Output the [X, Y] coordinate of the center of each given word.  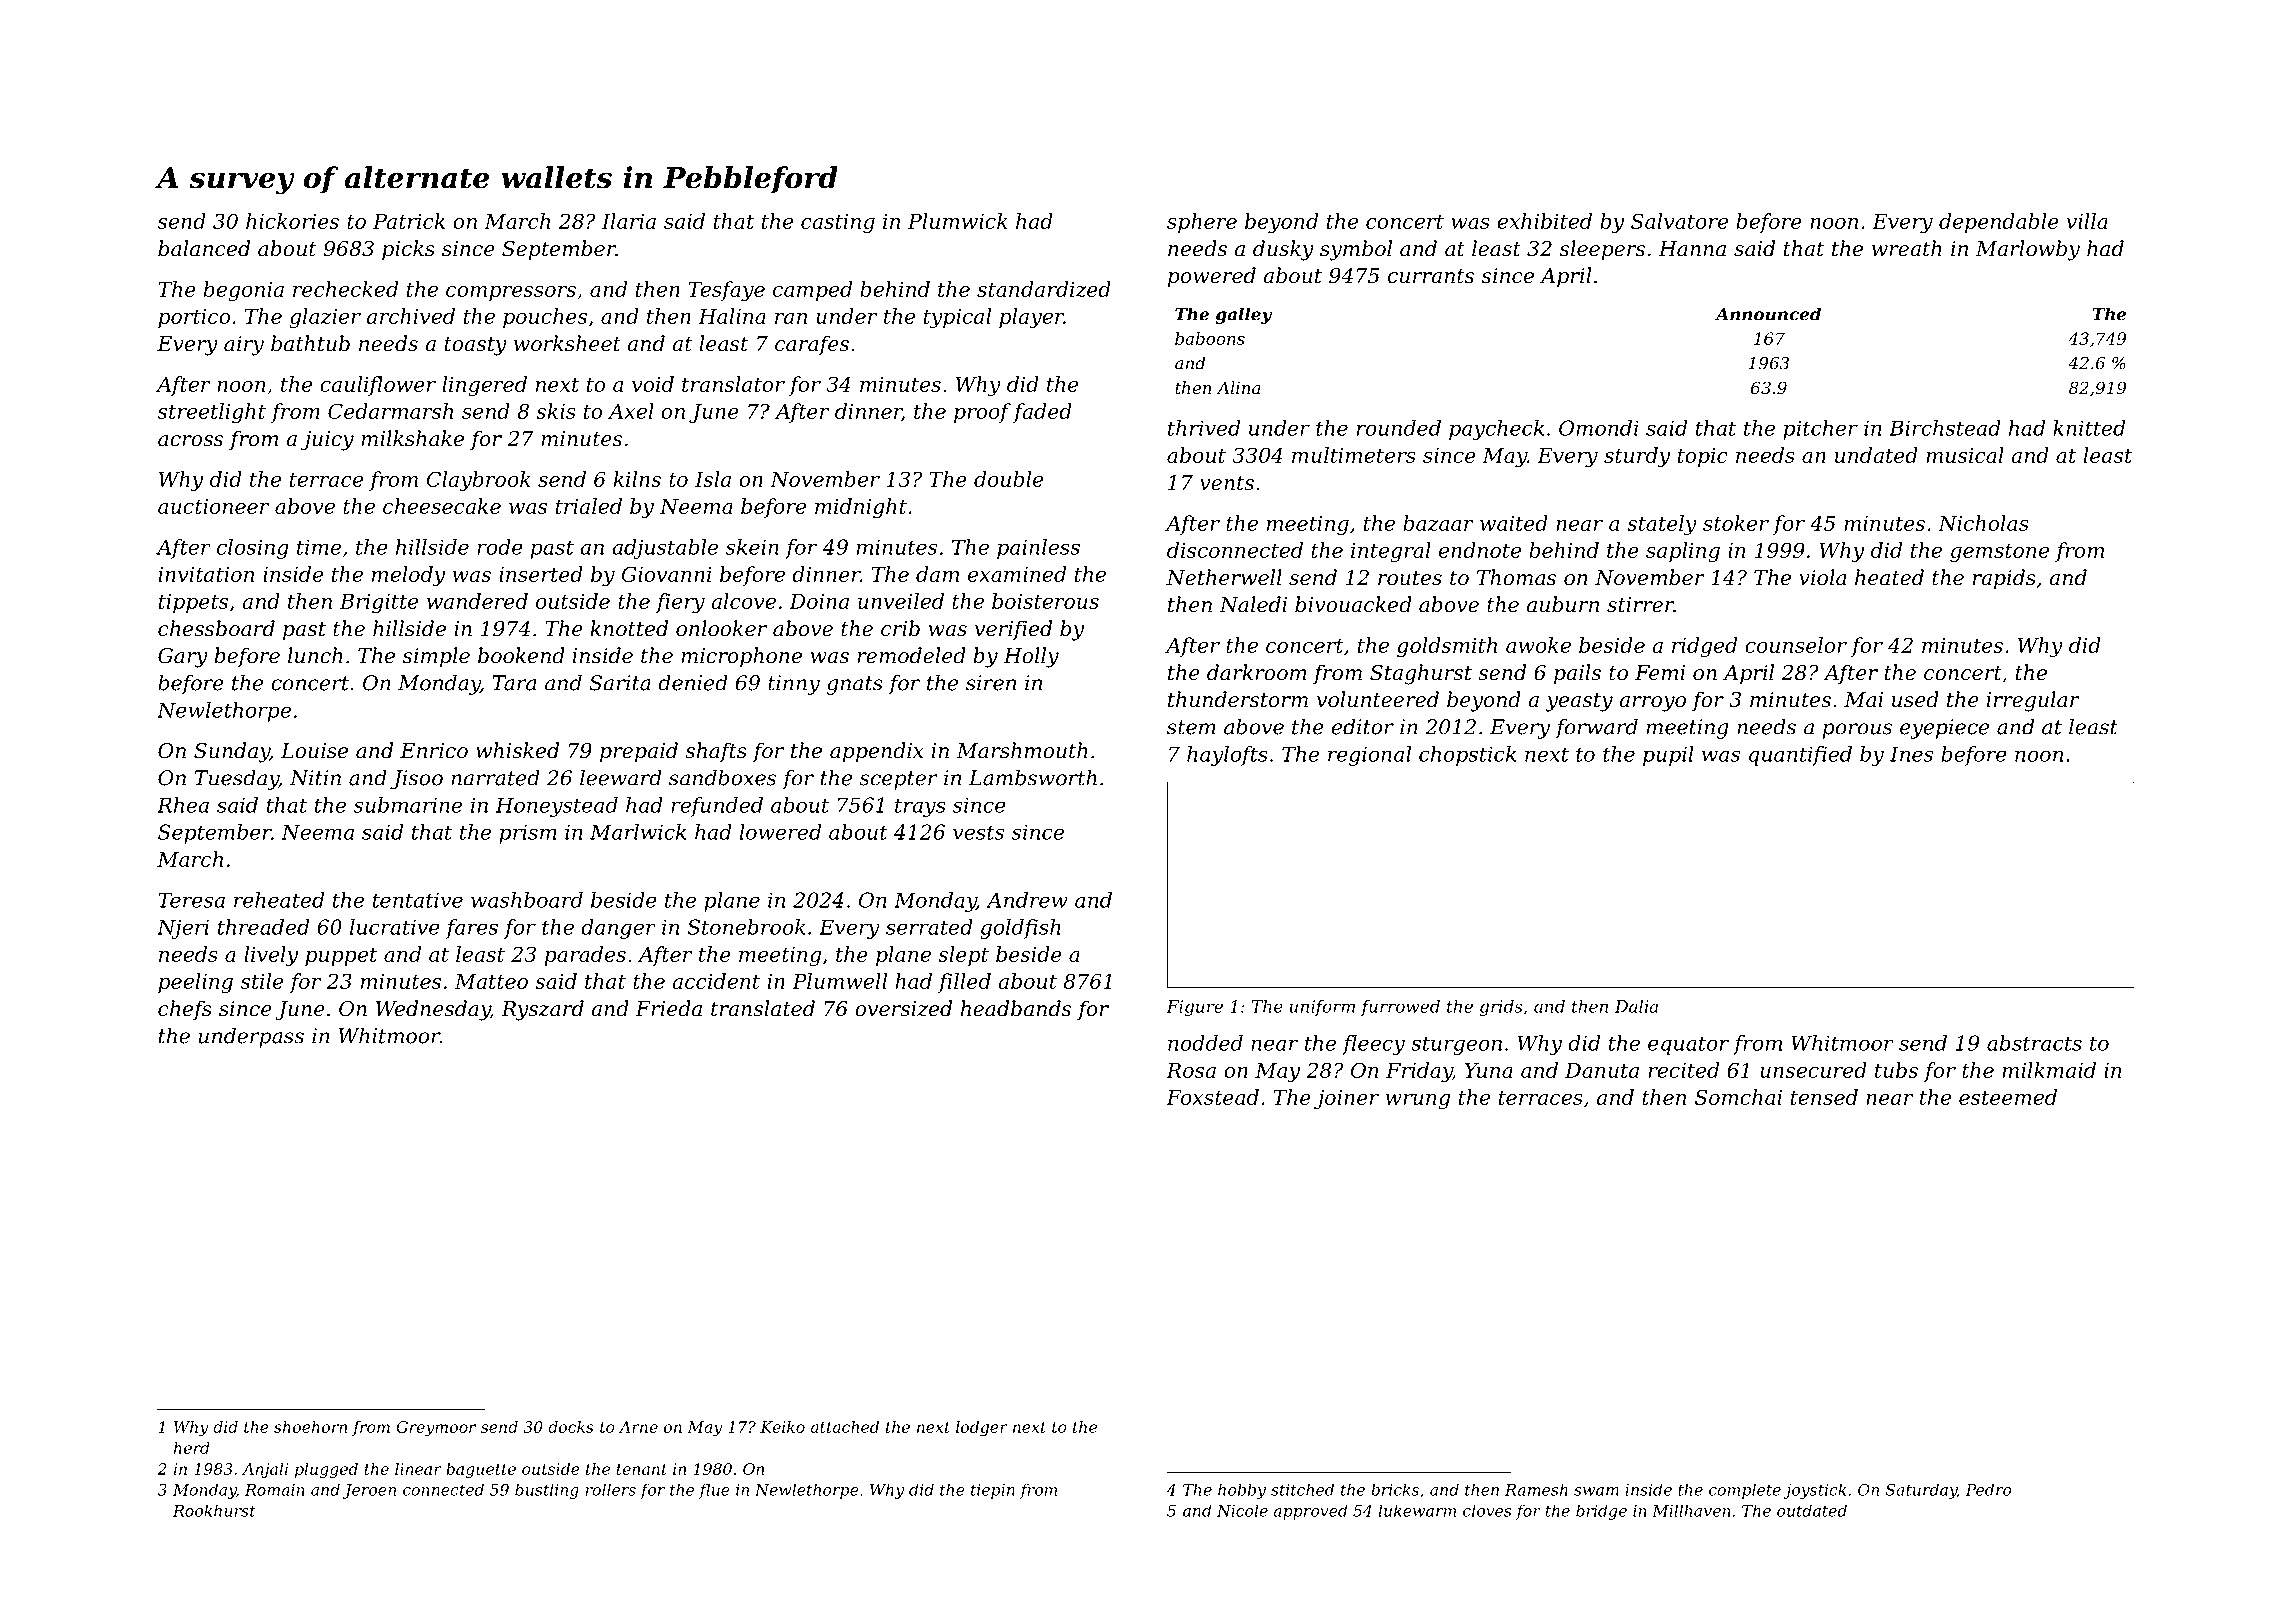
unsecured [1813, 1070]
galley [1244, 315]
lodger [982, 1428]
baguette [481, 1470]
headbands [1016, 1008]
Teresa [191, 900]
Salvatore [1679, 221]
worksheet [567, 343]
